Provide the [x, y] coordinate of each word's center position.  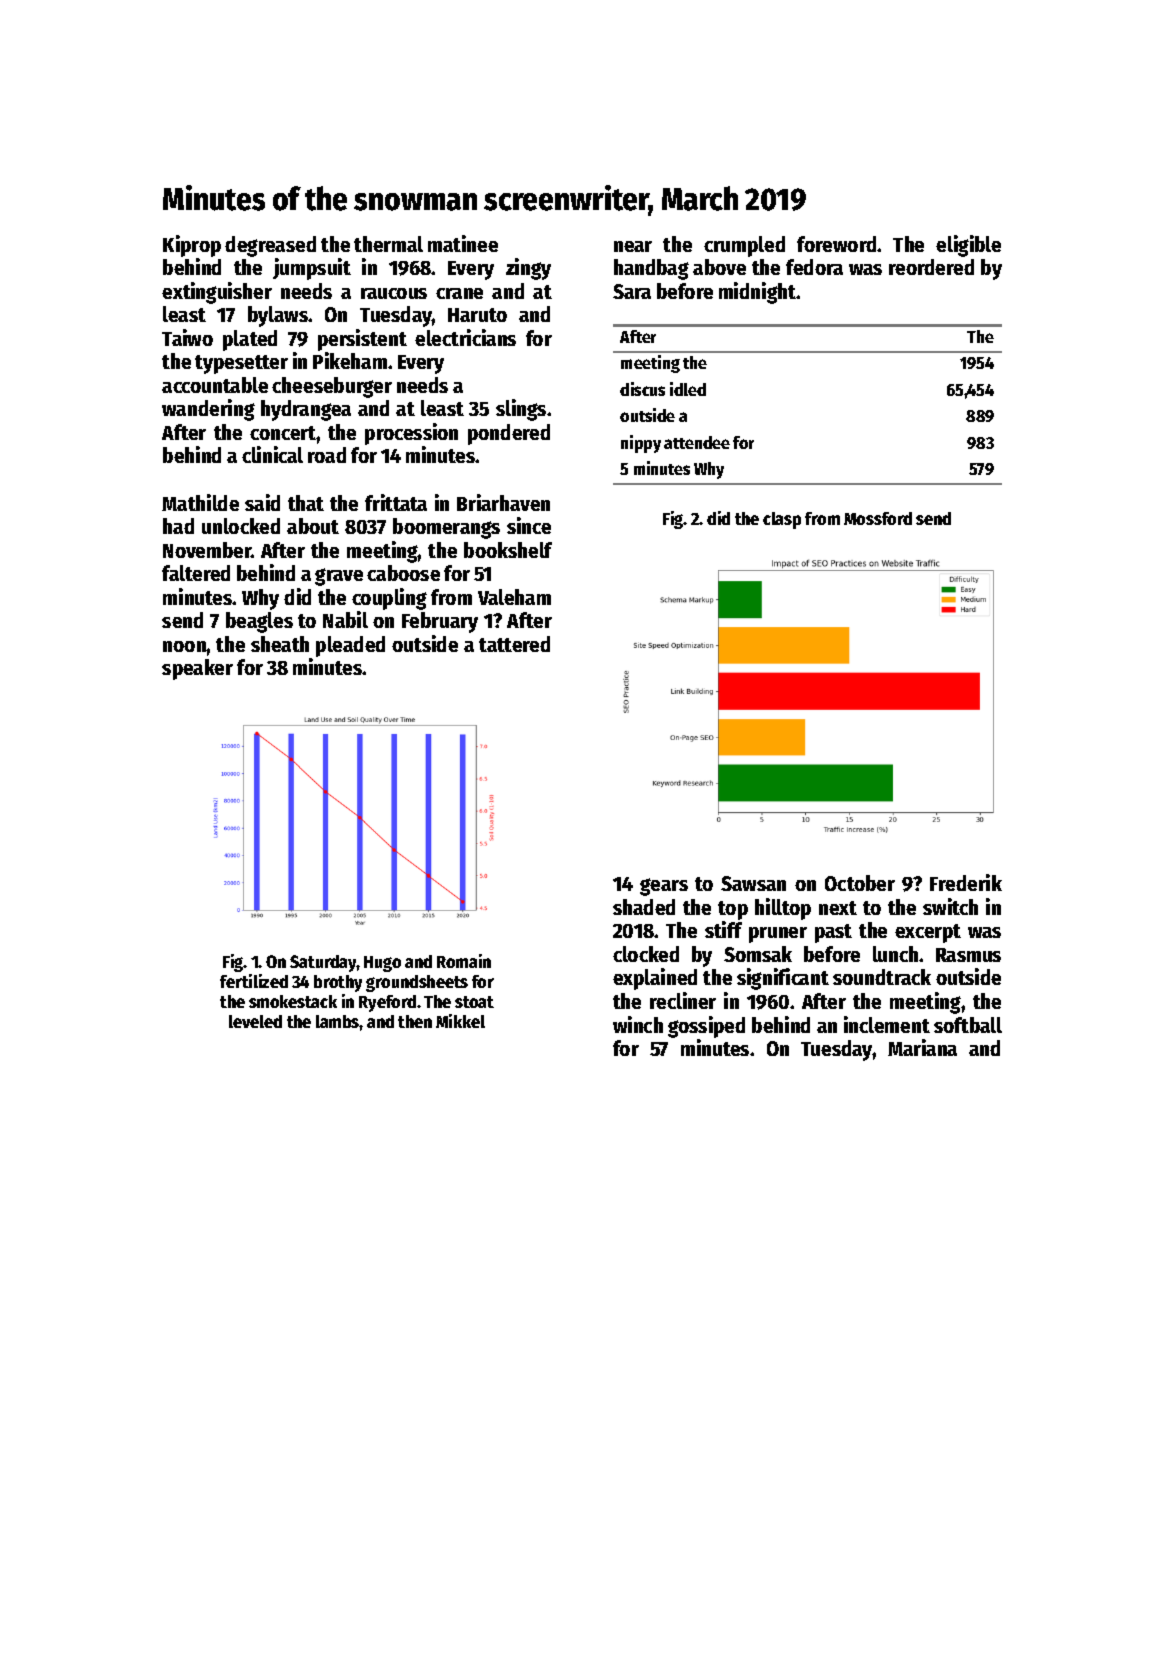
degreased [270, 246]
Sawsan [753, 883]
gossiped [706, 1027]
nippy [641, 444]
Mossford [878, 518]
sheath [280, 644]
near [633, 246]
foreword [836, 244]
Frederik [966, 882]
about [313, 526]
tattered [514, 644]
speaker [197, 669]
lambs [338, 1021]
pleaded [350, 646]
